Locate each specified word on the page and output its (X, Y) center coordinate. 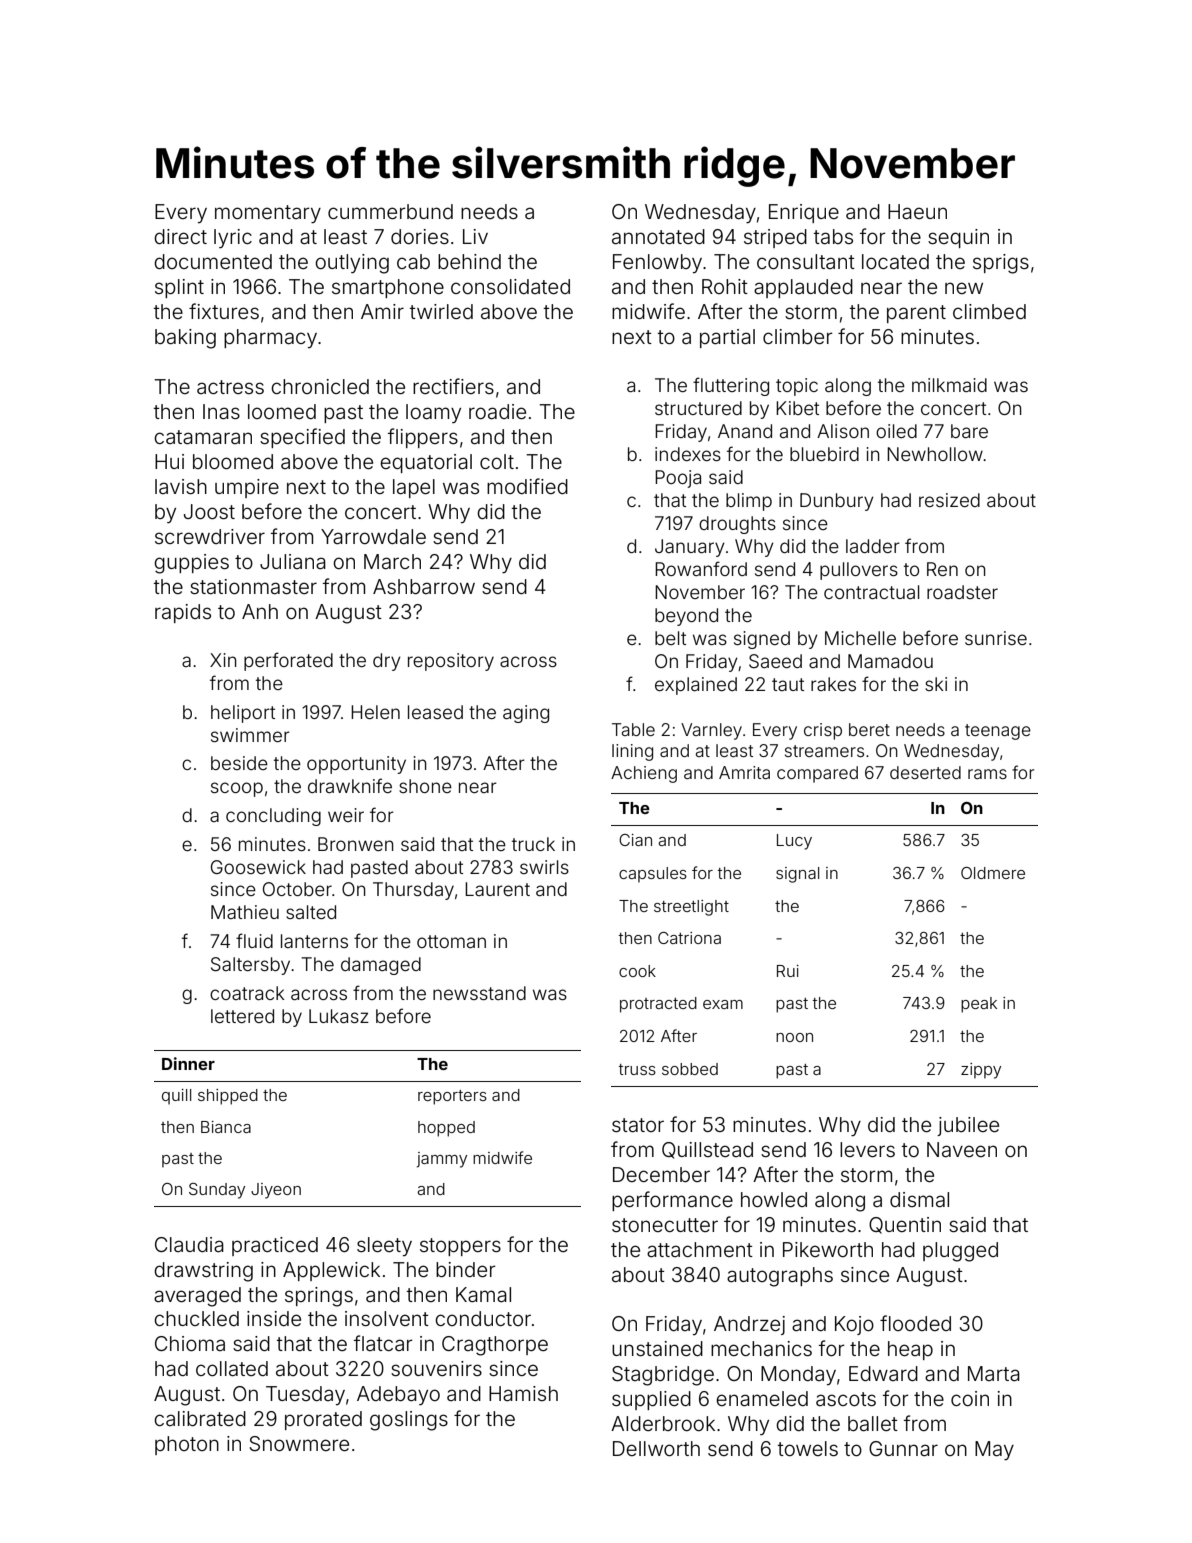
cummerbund (390, 211)
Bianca (226, 1127)
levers (867, 1149)
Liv (475, 236)
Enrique (804, 213)
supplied (651, 1400)
